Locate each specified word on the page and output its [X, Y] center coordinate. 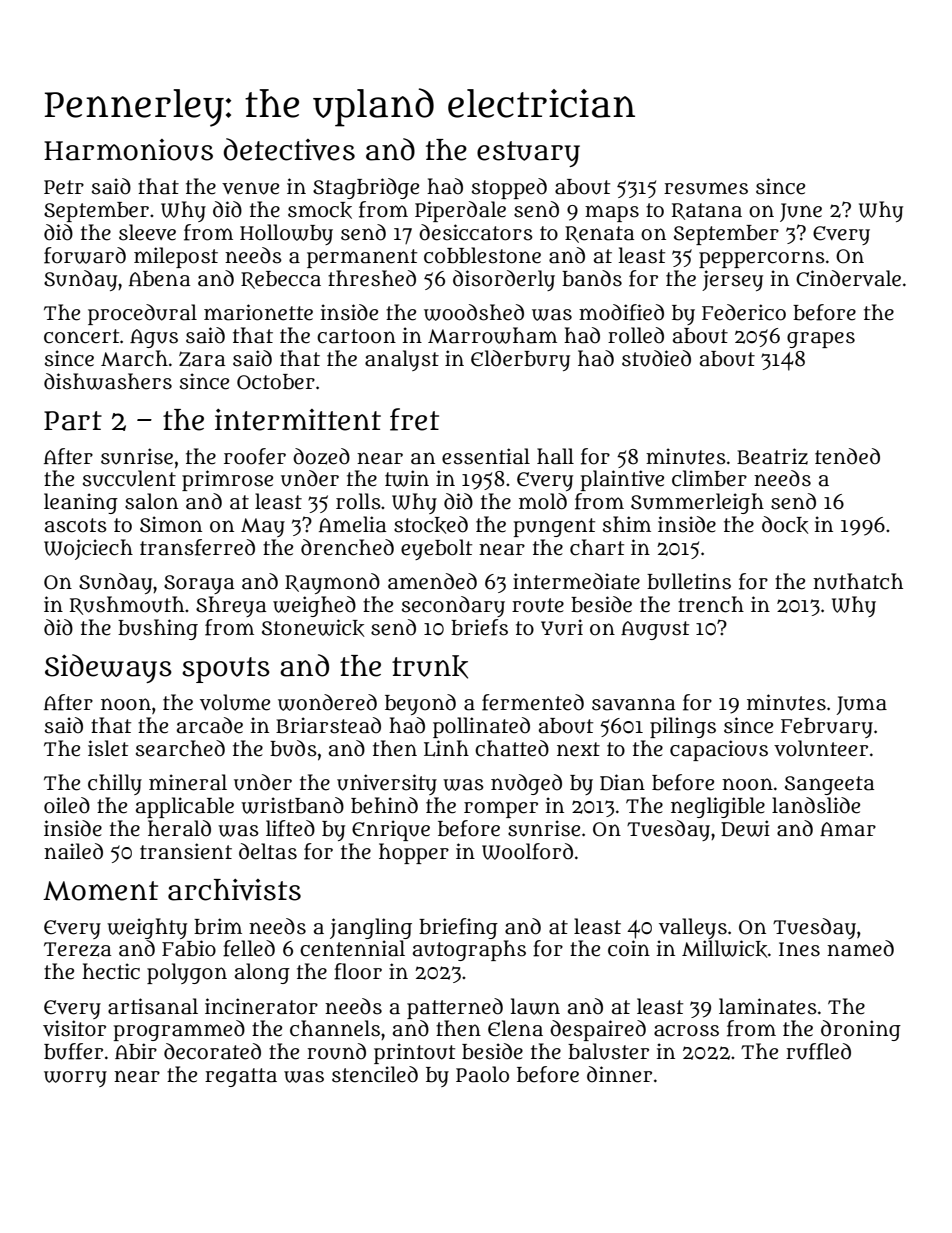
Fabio [189, 948]
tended [847, 456]
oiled [67, 805]
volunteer [821, 748]
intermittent [298, 420]
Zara [202, 359]
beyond [420, 704]
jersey [732, 280]
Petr [64, 187]
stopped [509, 188]
